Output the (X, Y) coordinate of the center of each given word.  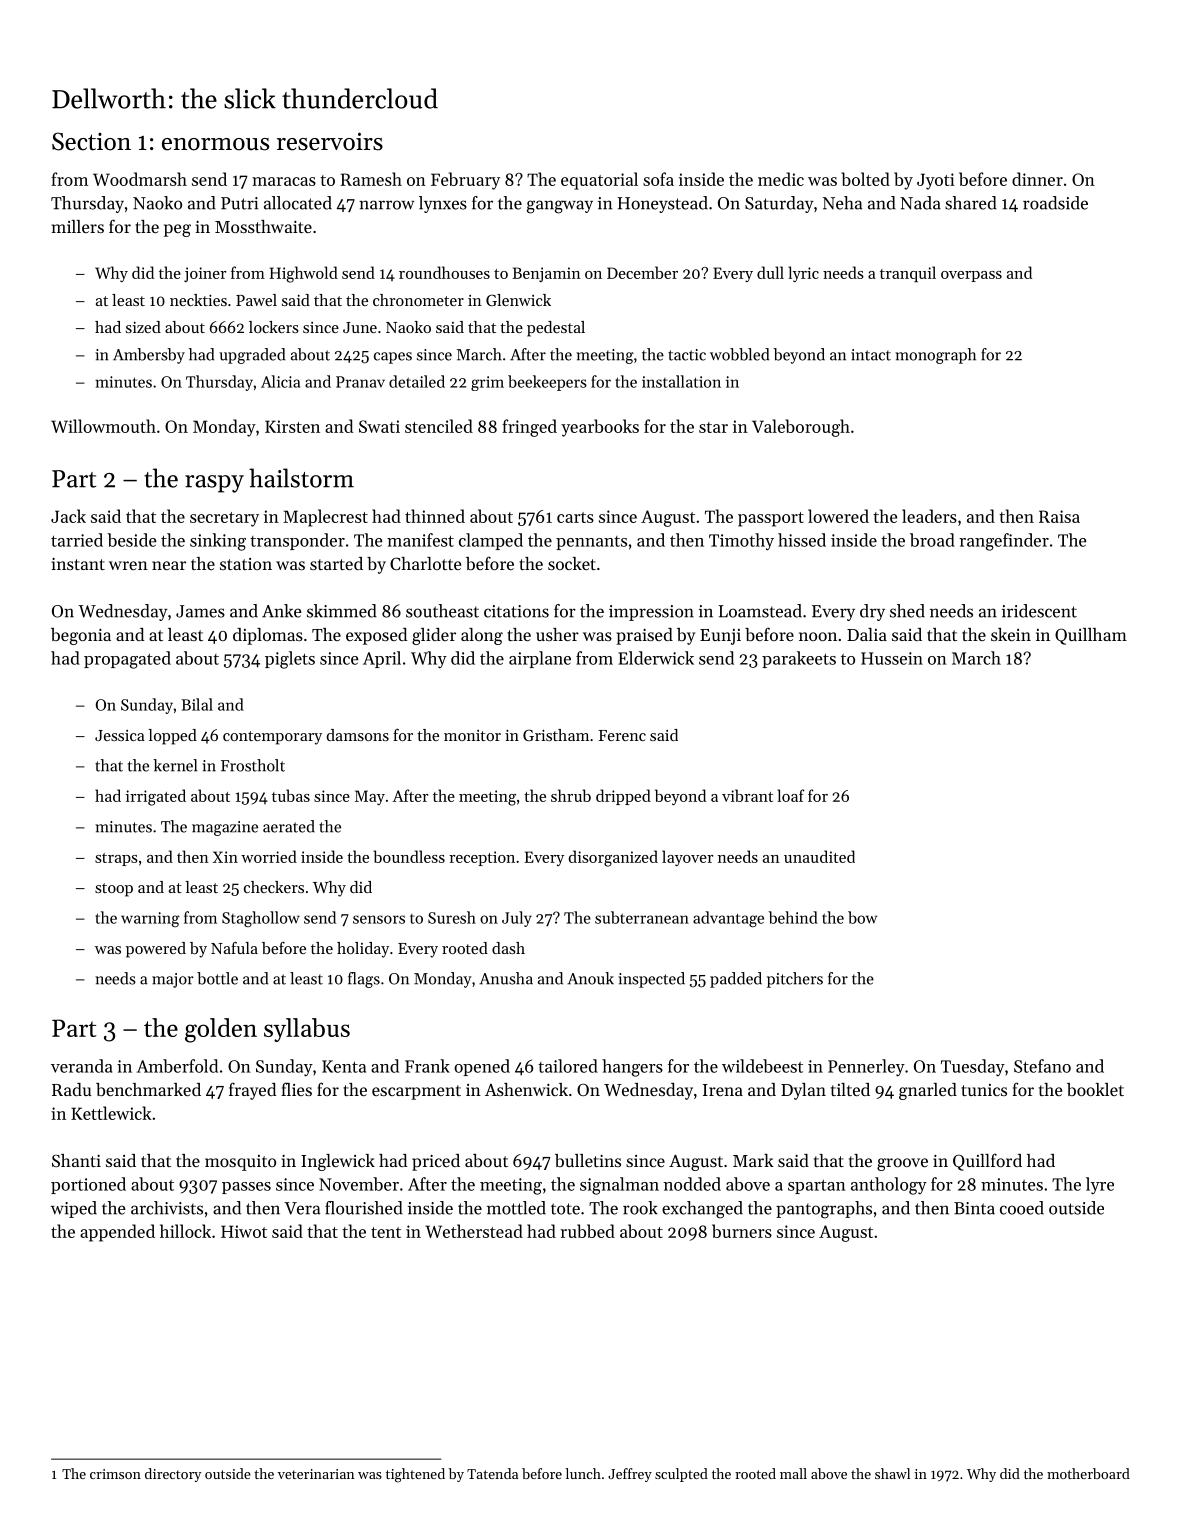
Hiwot (244, 1231)
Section (91, 141)
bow (862, 917)
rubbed (587, 1231)
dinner (1037, 179)
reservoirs (330, 141)
